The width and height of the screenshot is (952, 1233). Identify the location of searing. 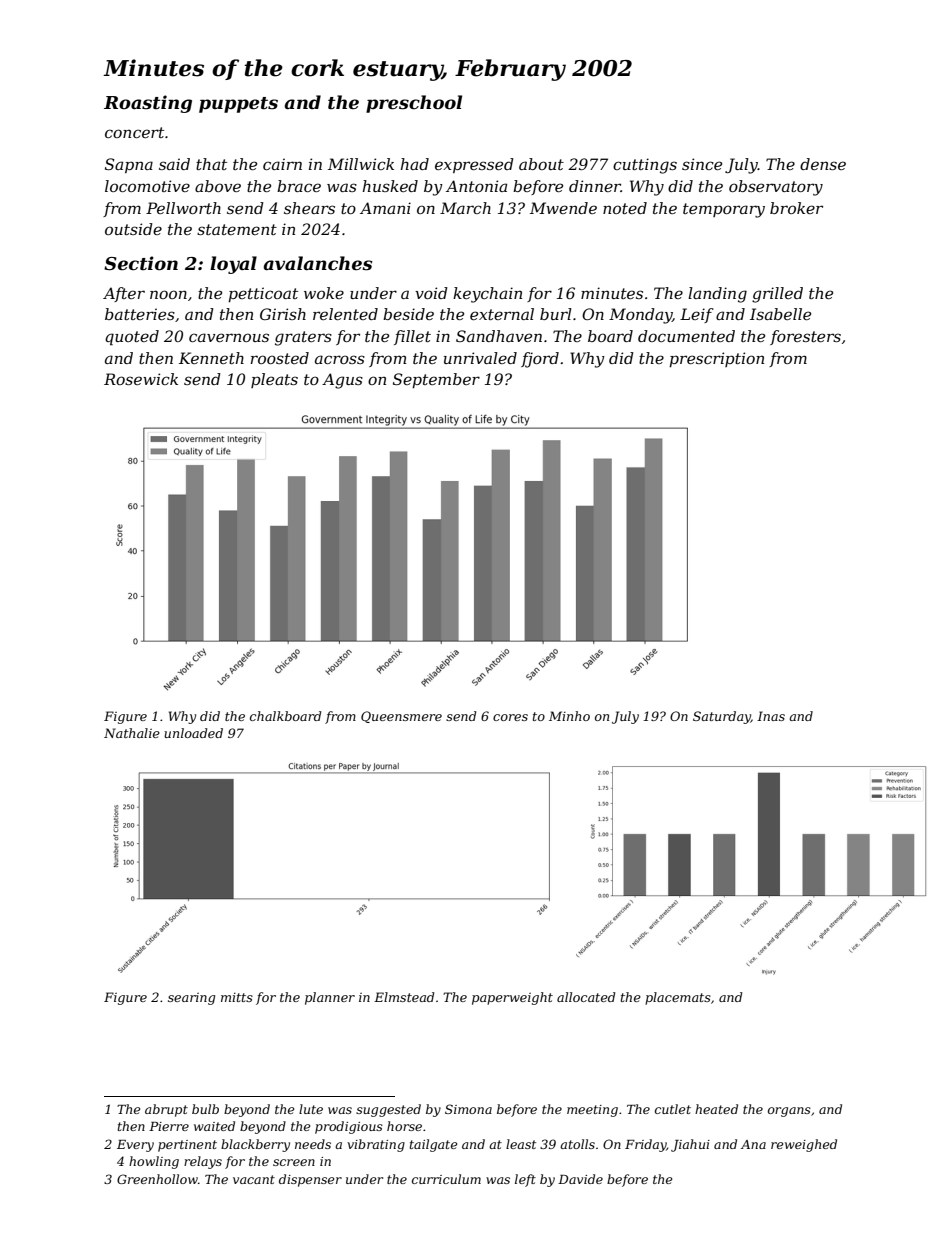
(191, 999).
